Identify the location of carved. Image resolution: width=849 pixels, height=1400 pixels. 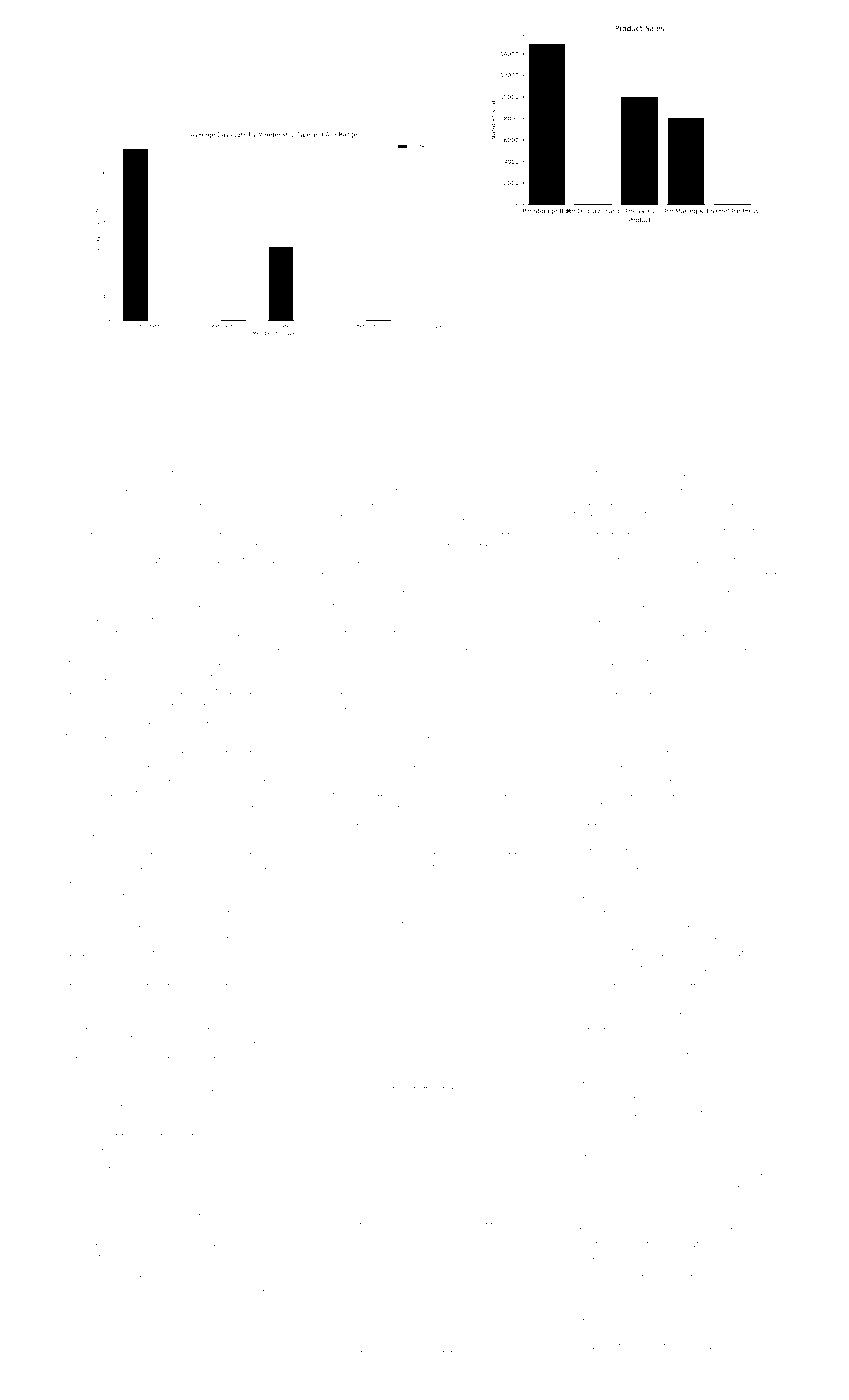
(229, 720).
